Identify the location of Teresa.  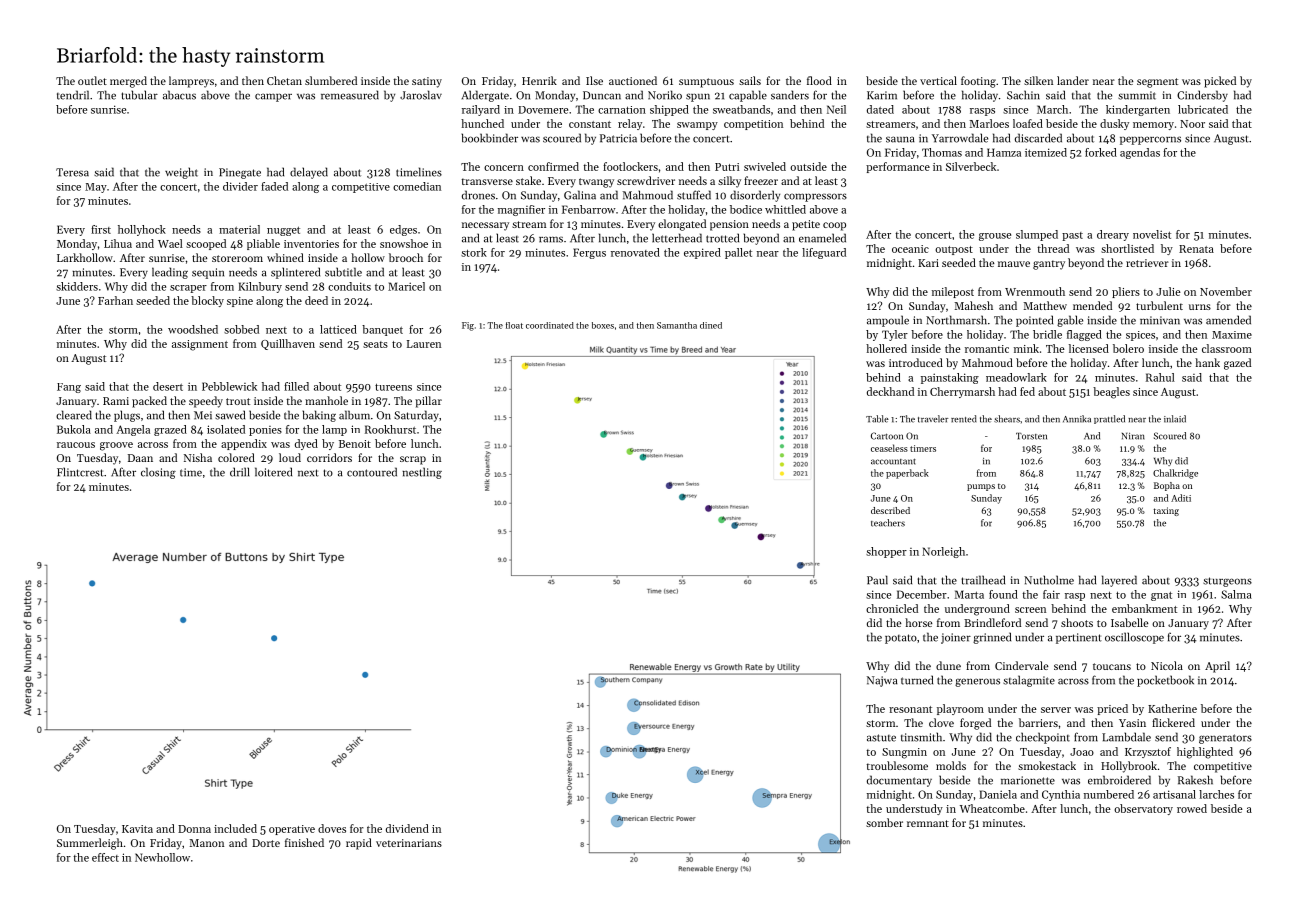
(72, 172).
